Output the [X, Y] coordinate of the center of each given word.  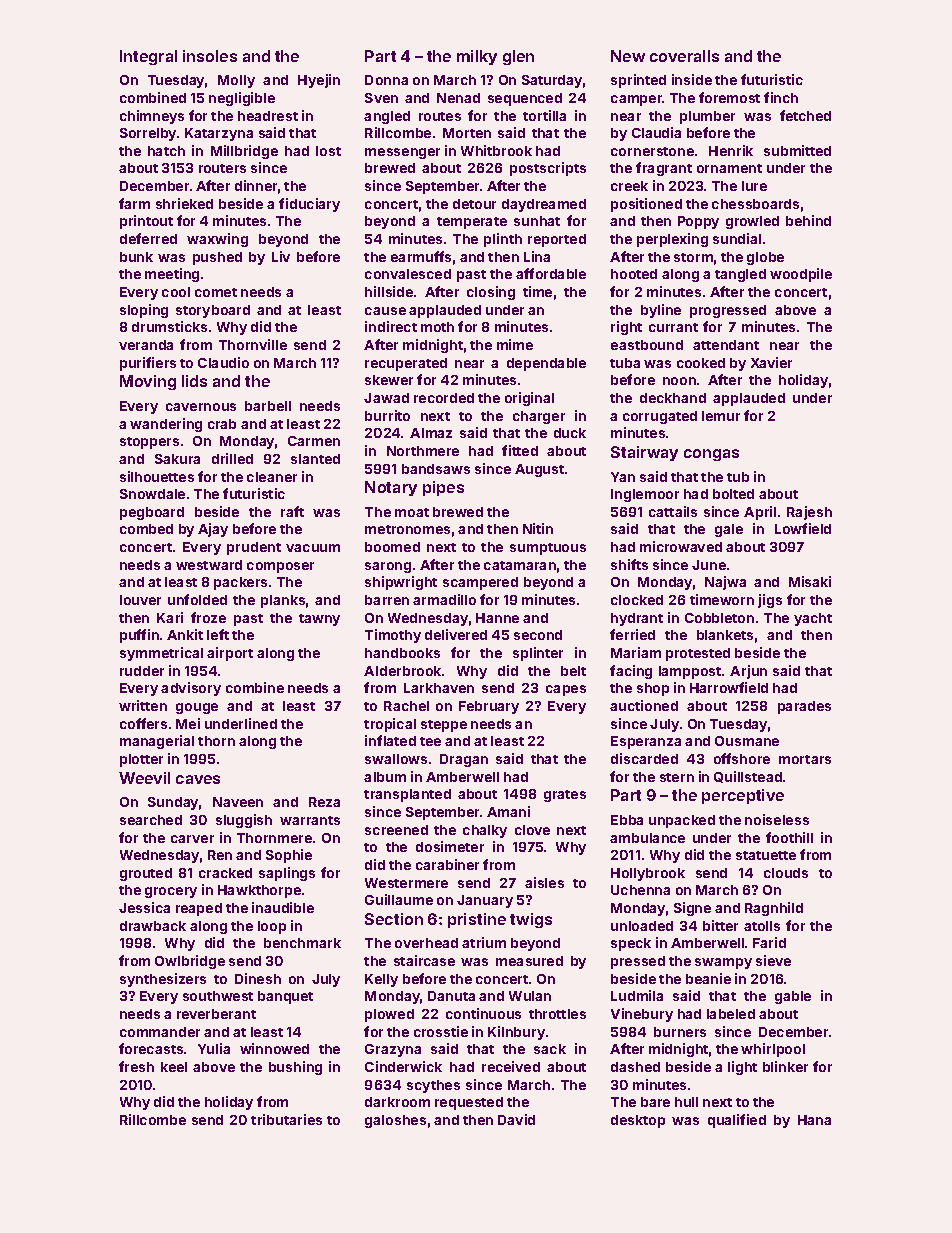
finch [781, 97]
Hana [814, 1120]
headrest [268, 116]
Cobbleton [719, 618]
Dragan [464, 760]
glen [518, 57]
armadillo [444, 599]
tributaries [286, 1119]
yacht [813, 619]
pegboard [152, 513]
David [516, 1119]
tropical [390, 725]
